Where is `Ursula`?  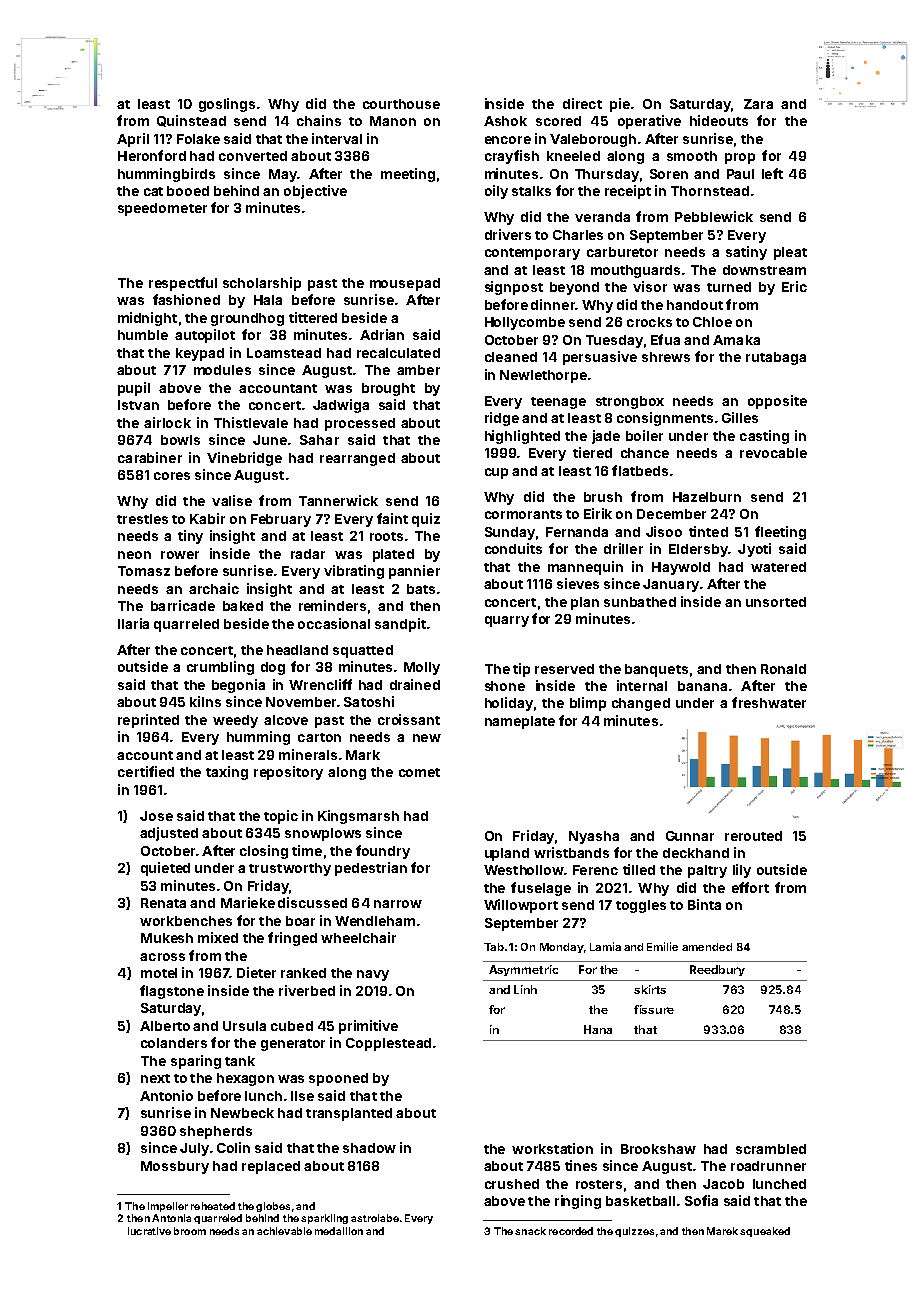 Ursula is located at coordinates (244, 1026).
